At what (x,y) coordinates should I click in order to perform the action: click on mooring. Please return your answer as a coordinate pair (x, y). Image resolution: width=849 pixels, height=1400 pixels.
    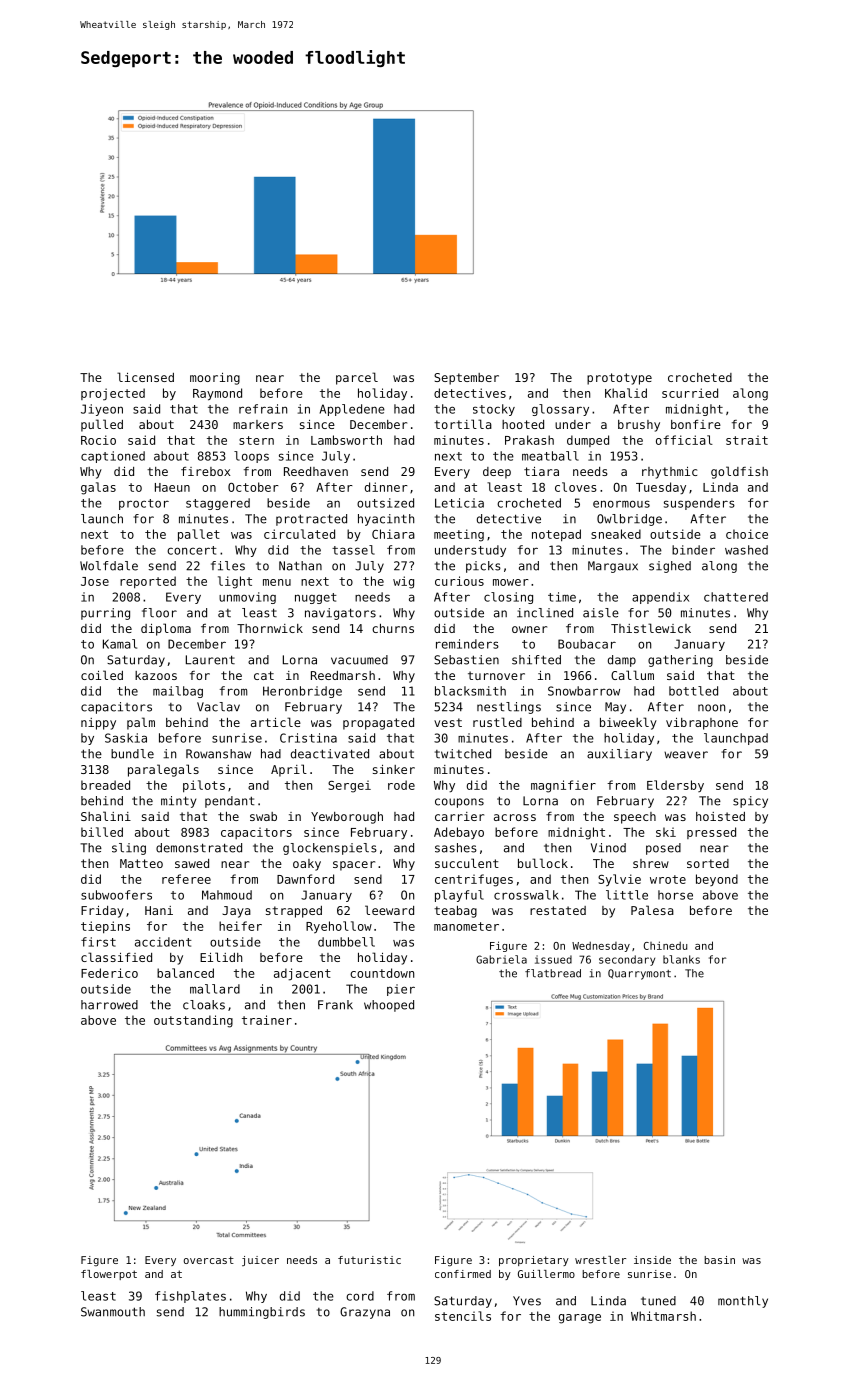
    Looking at the image, I should click on (215, 379).
